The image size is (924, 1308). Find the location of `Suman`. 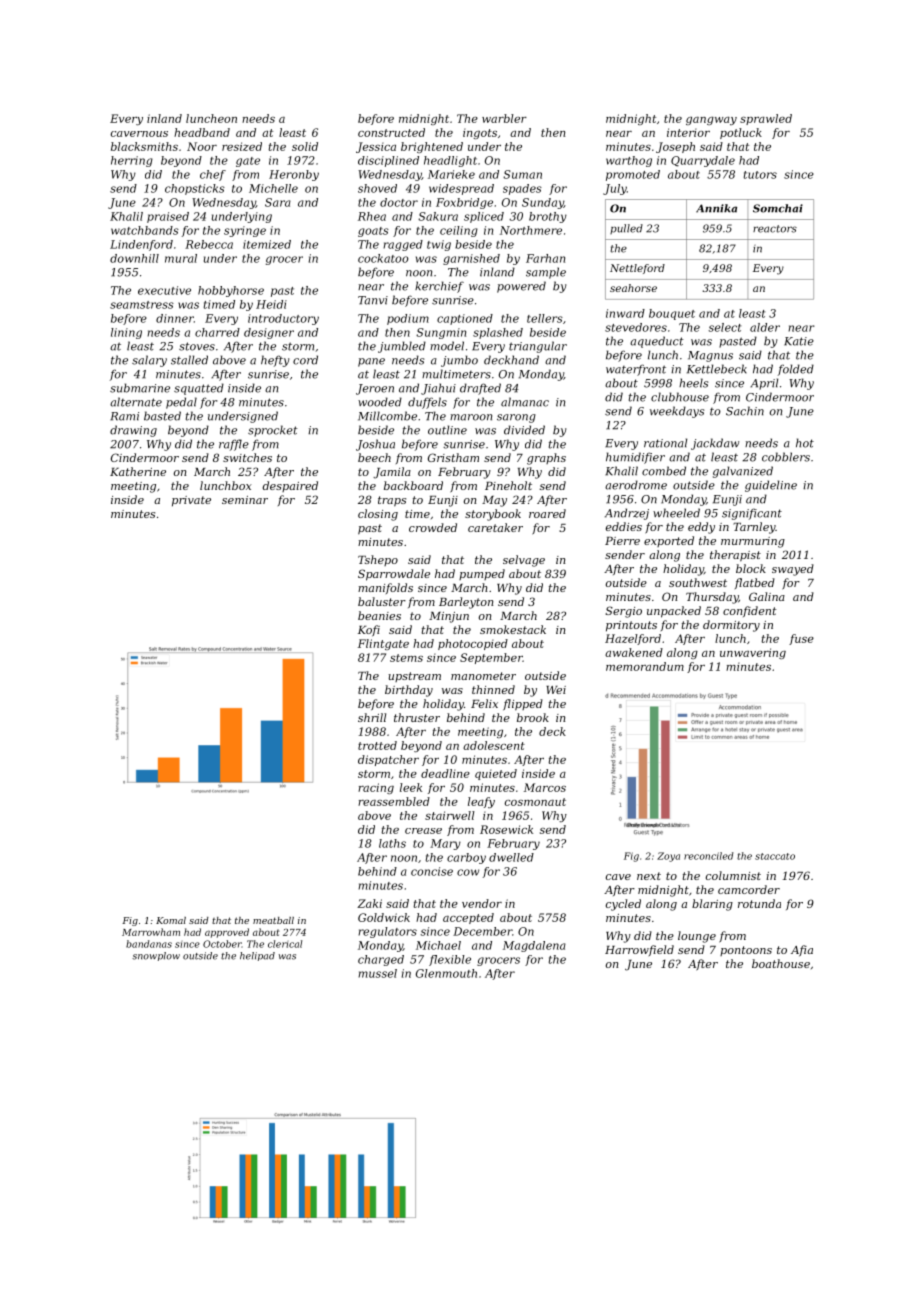

Suman is located at coordinates (522, 174).
